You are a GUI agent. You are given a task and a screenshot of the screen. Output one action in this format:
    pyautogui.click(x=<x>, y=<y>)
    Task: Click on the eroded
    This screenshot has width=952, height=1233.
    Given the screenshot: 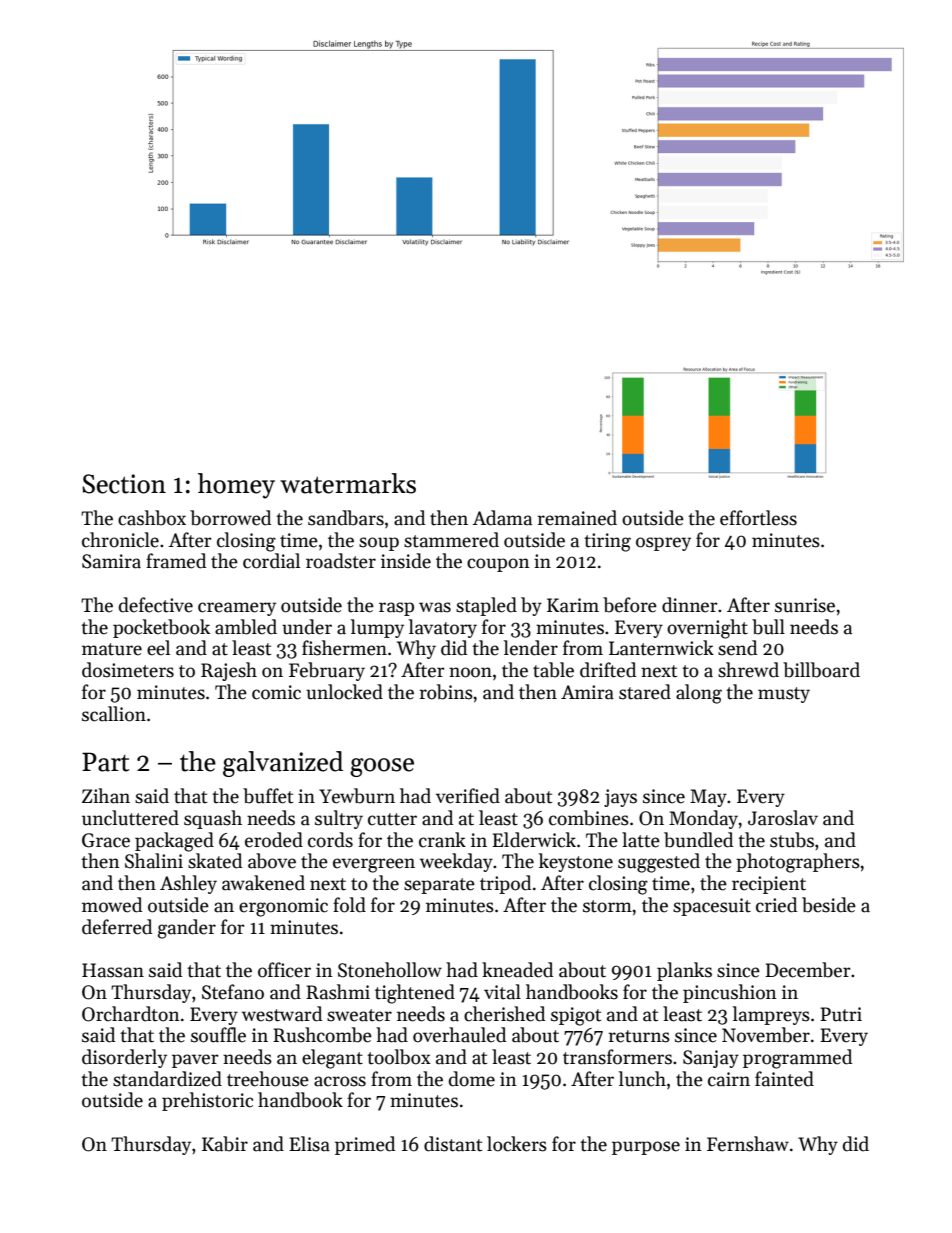 What is the action you would take?
    pyautogui.click(x=274, y=840)
